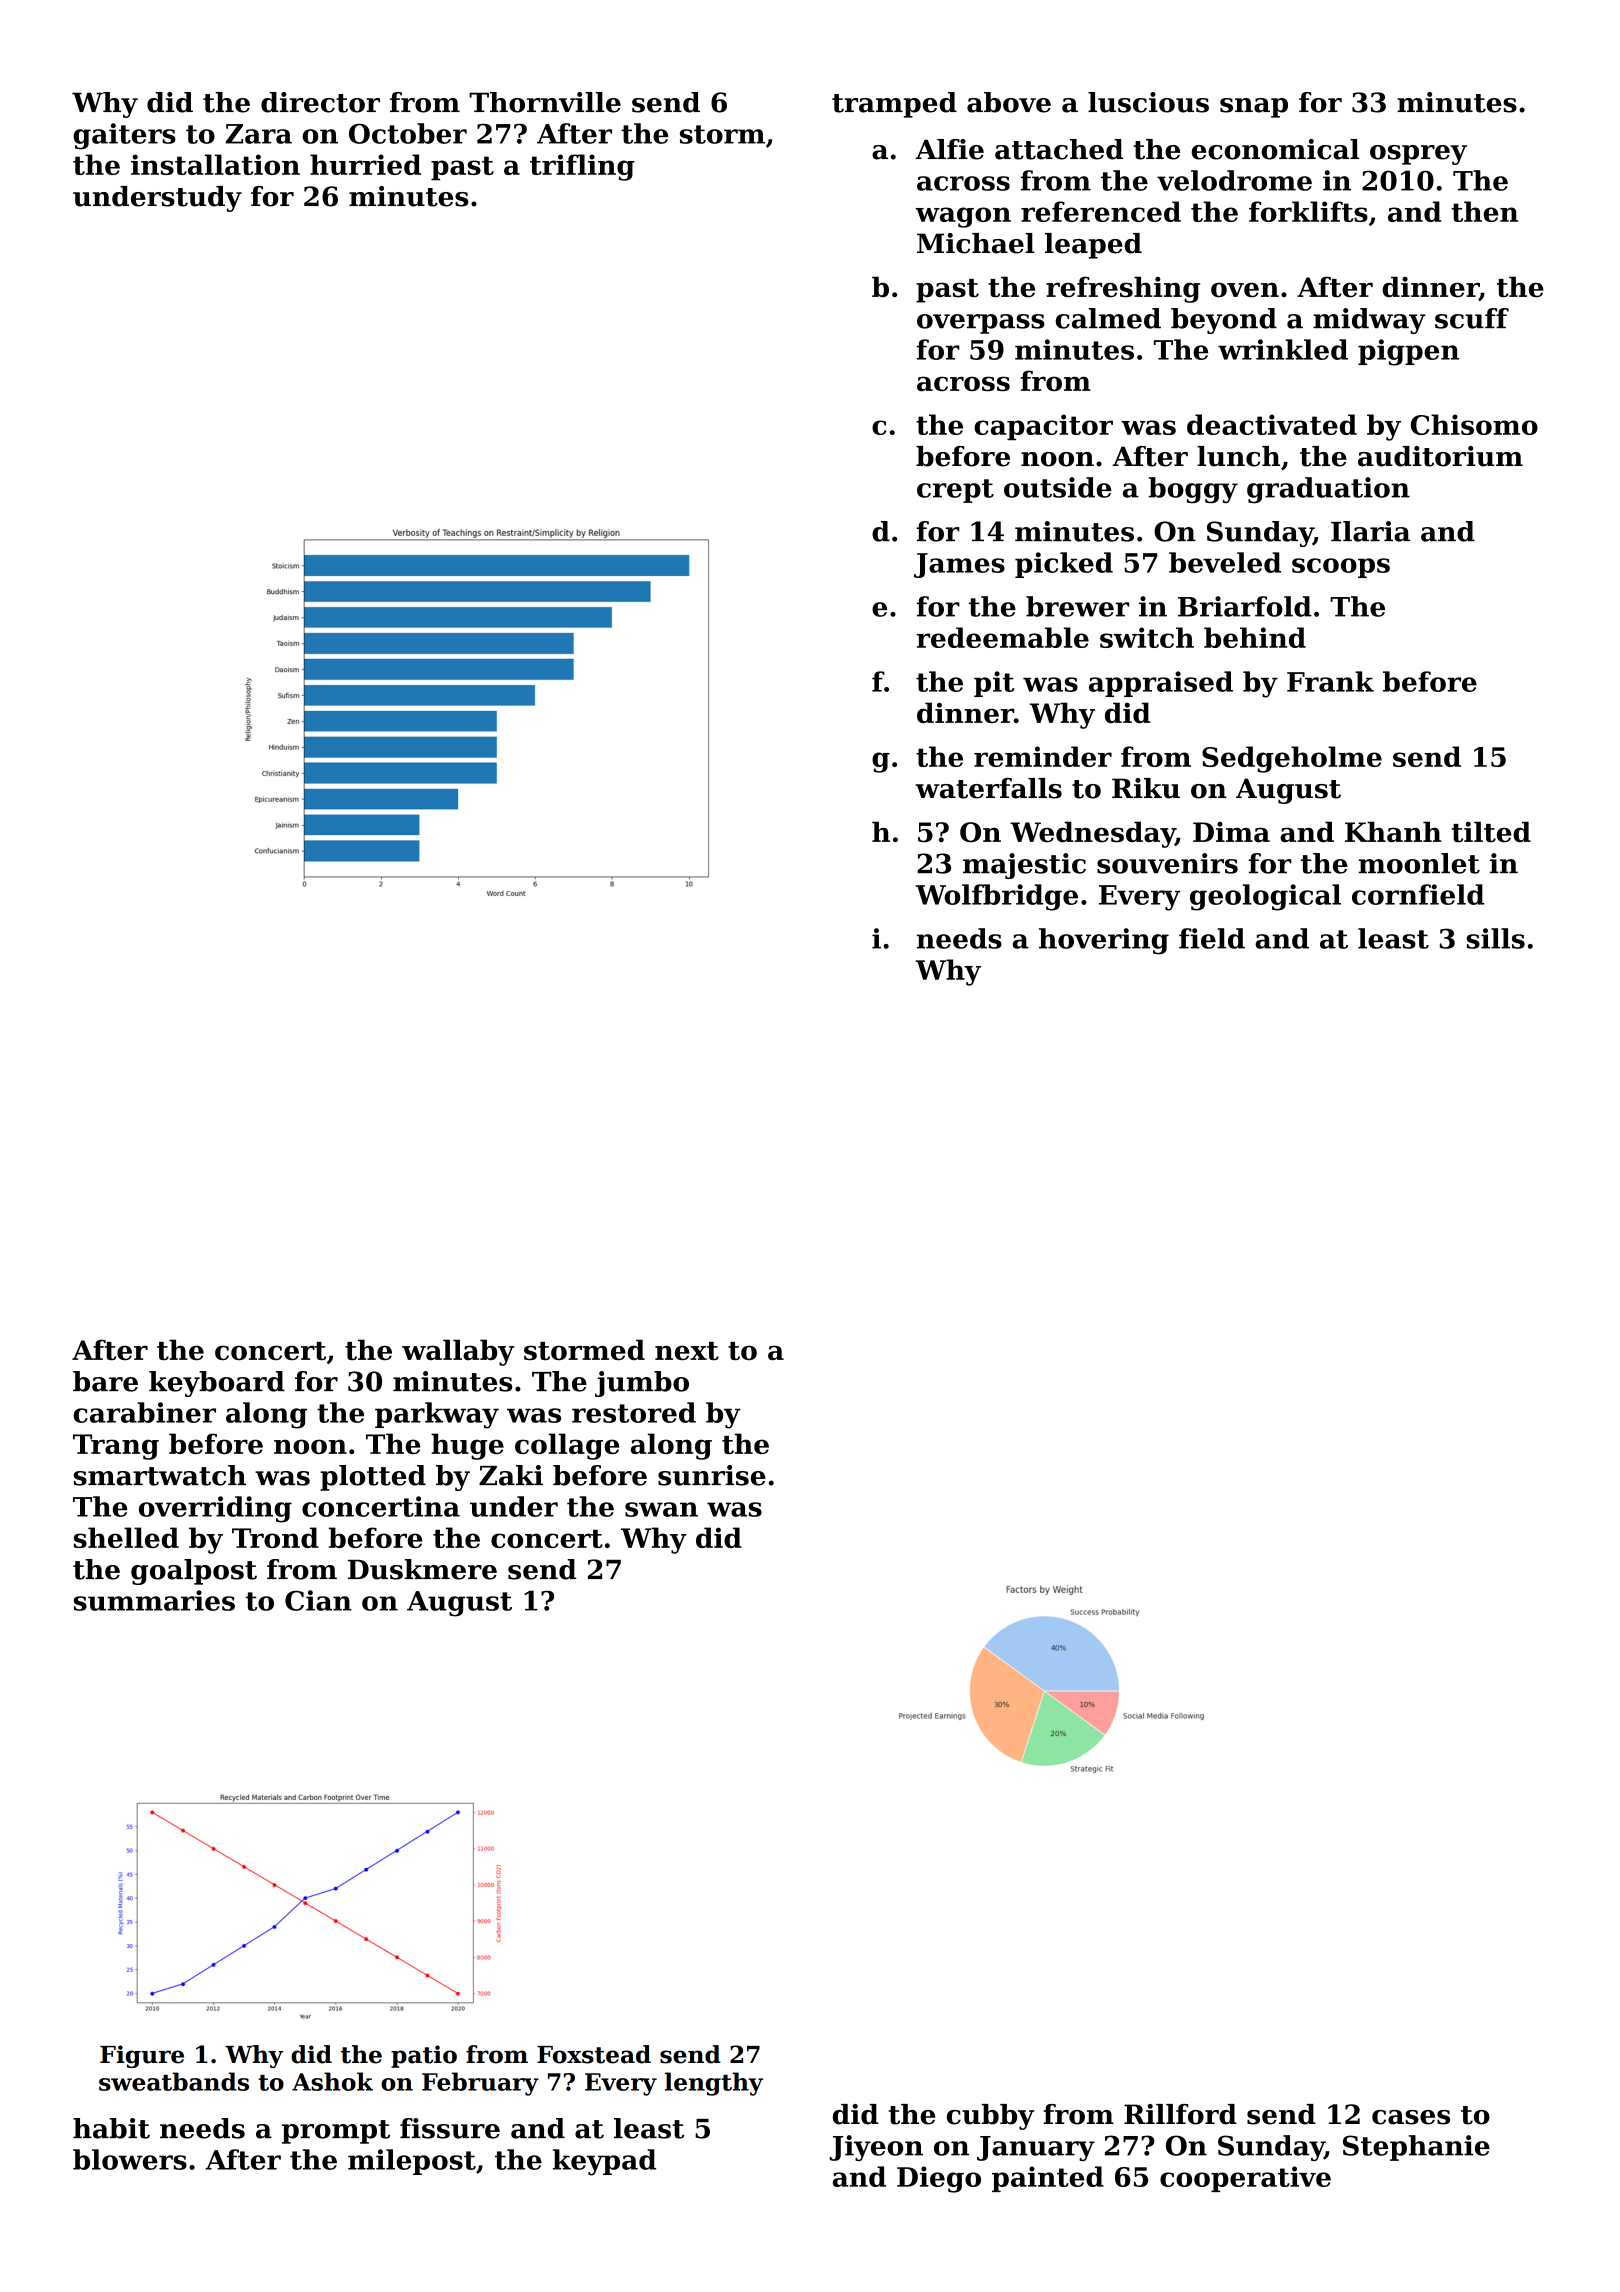 The height and width of the page is (2292, 1620). I want to click on Wolfbridge, so click(997, 897).
